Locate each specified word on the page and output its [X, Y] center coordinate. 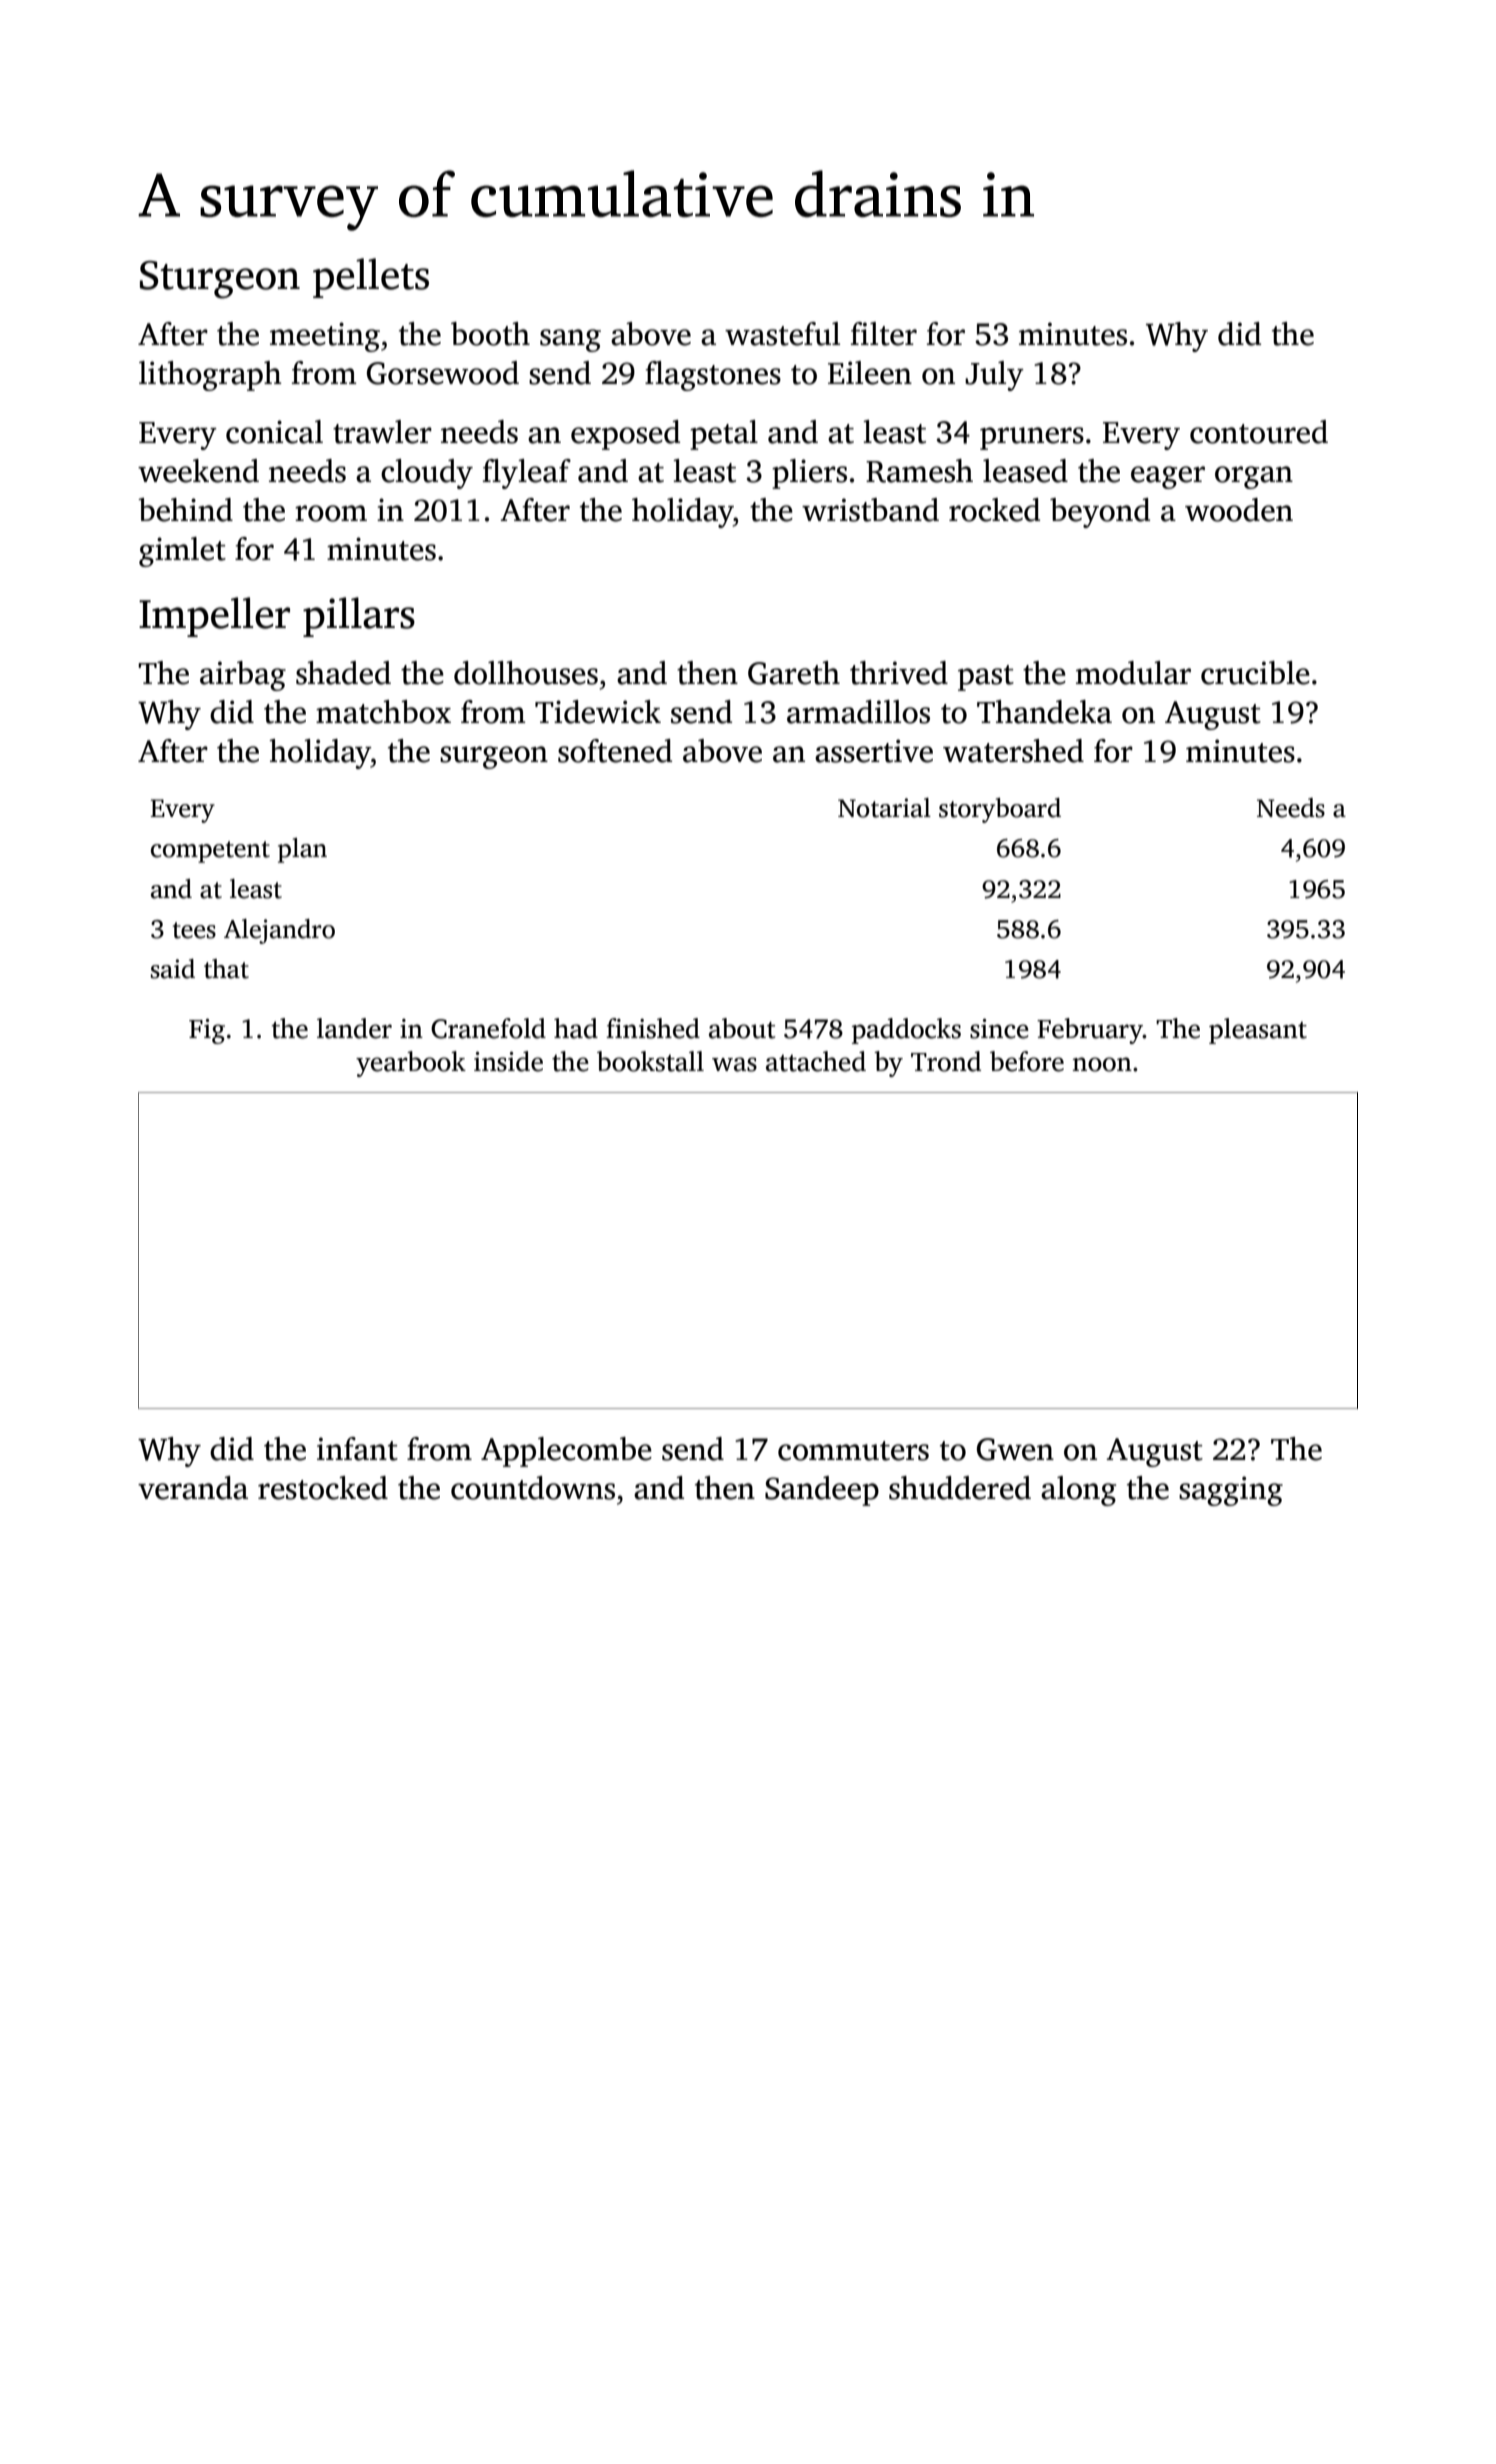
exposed [625, 435]
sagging [1231, 1491]
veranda [193, 1488]
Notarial [884, 808]
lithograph [210, 376]
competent [210, 852]
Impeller [214, 617]
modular [1133, 673]
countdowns [533, 1488]
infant [357, 1449]
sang [570, 340]
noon [1102, 1064]
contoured [1259, 432]
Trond [946, 1061]
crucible [1255, 673]
